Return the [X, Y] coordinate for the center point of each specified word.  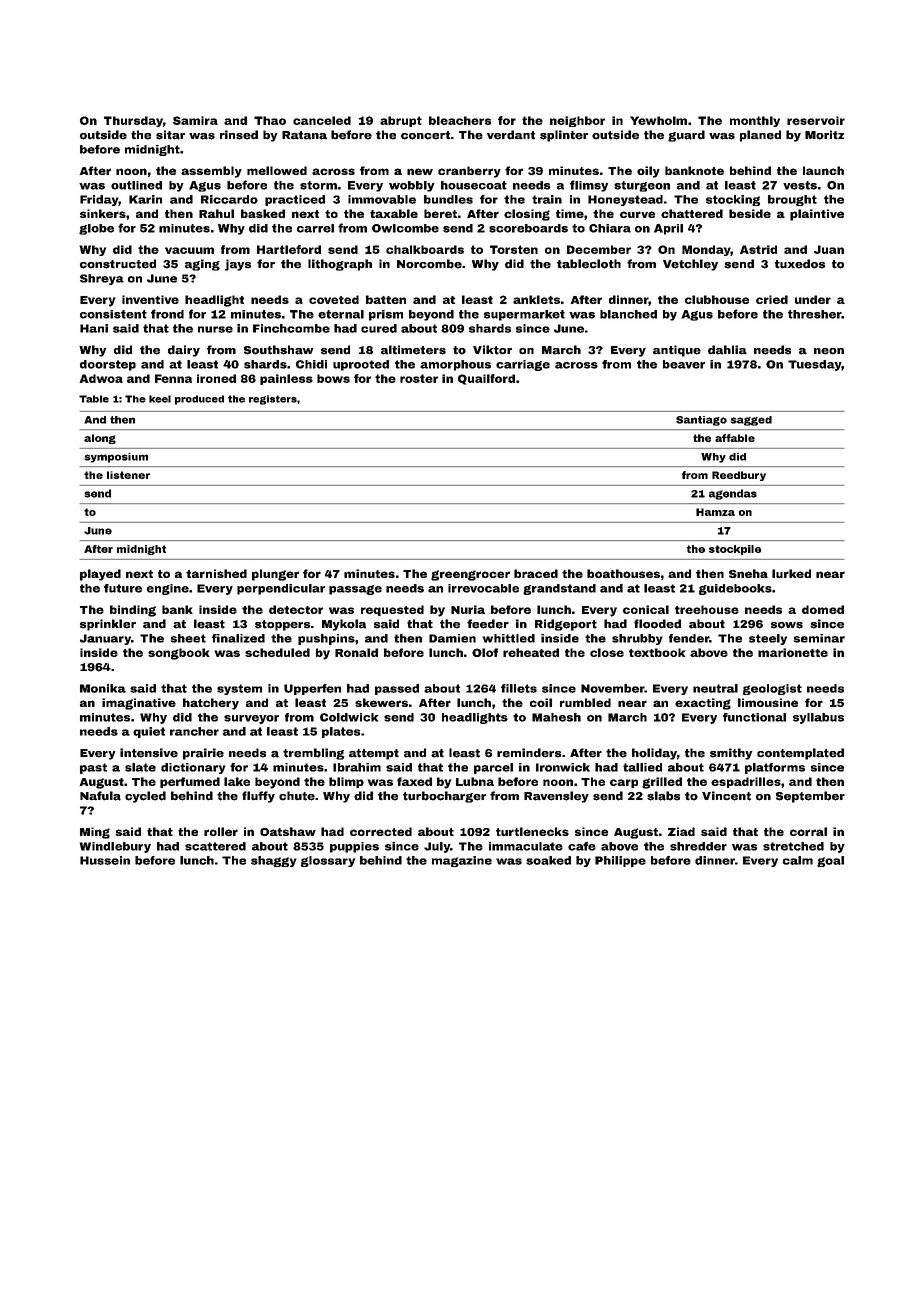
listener [128, 475]
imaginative [139, 704]
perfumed [190, 782]
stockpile [735, 550]
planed [760, 136]
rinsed [239, 135]
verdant [511, 135]
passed [397, 689]
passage [355, 590]
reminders [529, 753]
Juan [829, 249]
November [612, 688]
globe [96, 229]
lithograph [340, 265]
